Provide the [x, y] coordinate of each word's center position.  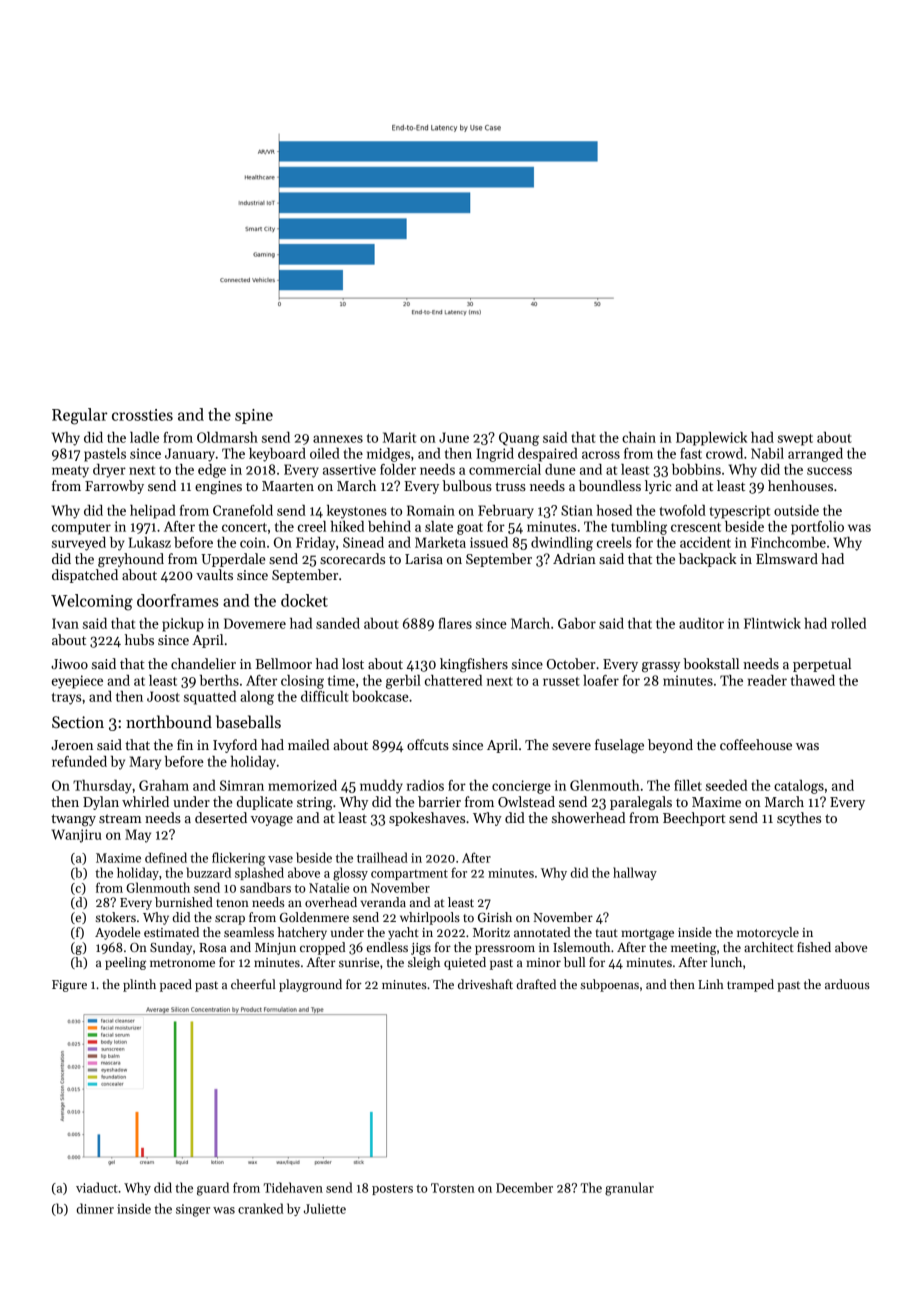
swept [795, 440]
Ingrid [495, 455]
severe [571, 746]
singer [193, 1210]
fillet [688, 785]
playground [310, 985]
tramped [750, 985]
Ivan [65, 623]
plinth [139, 985]
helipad [153, 512]
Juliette [325, 1208]
